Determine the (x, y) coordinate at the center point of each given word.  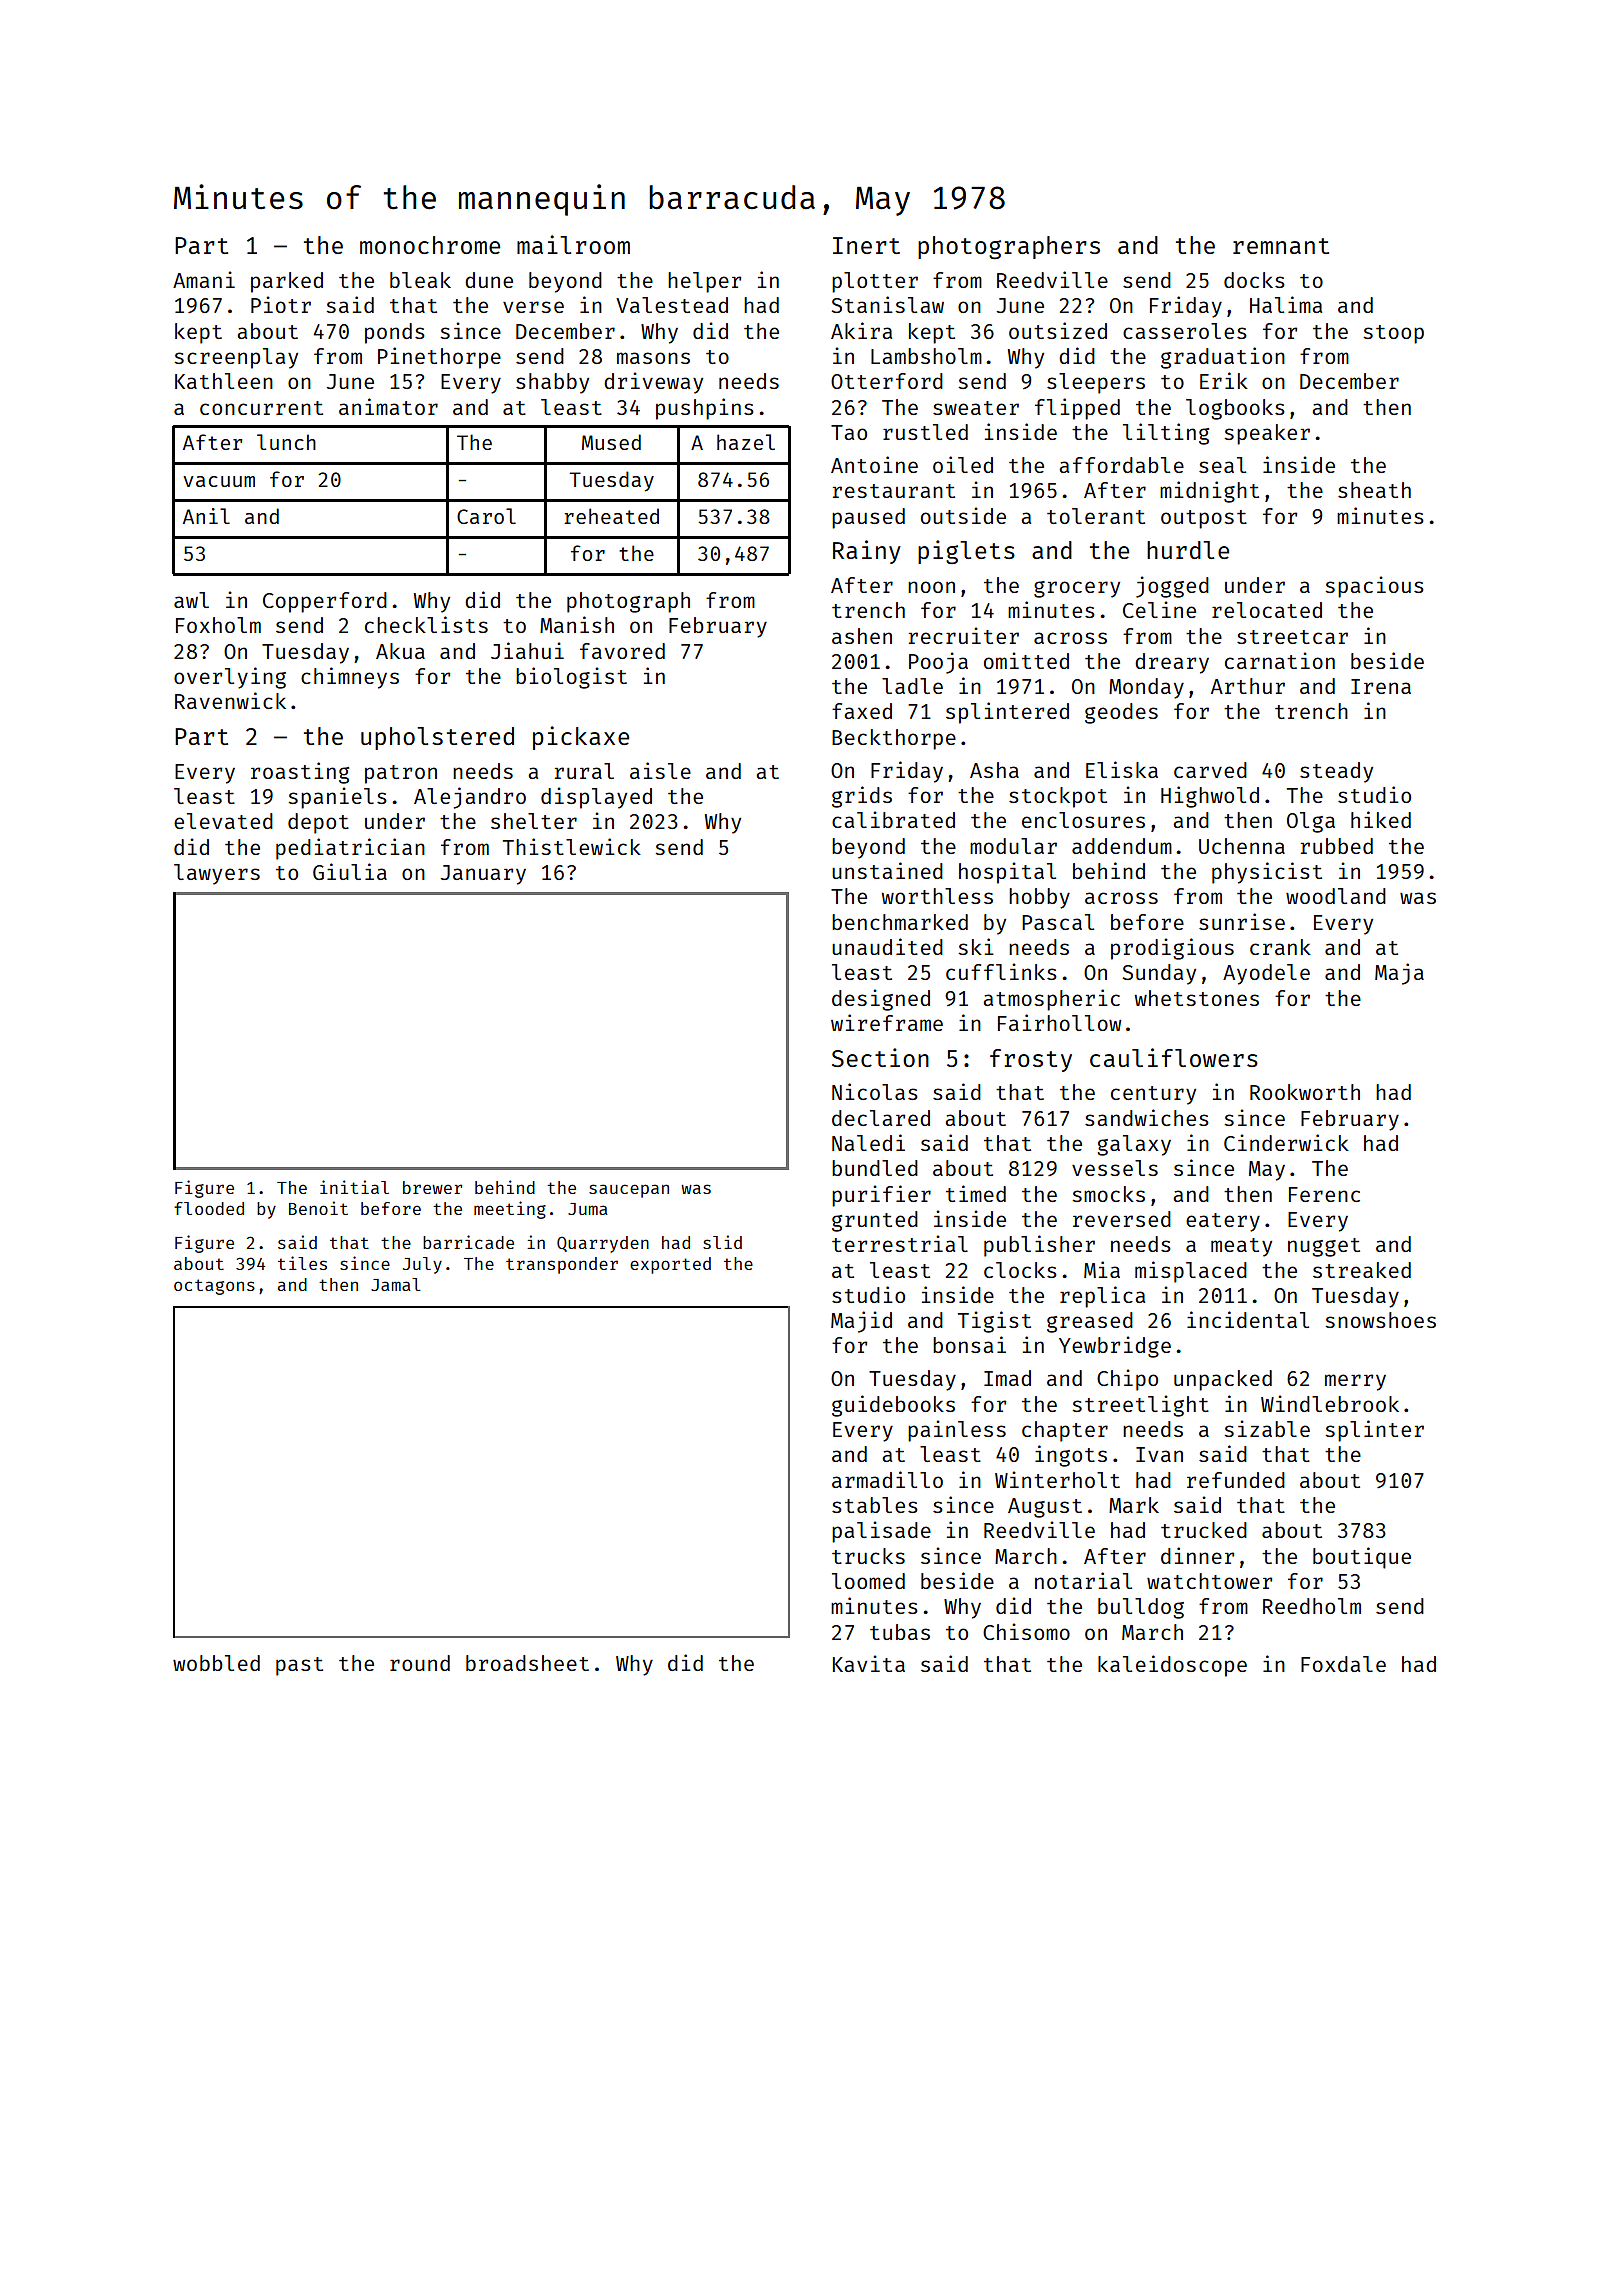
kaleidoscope (1172, 1666)
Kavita (869, 1663)
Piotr (281, 304)
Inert (866, 245)
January (483, 875)
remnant (1281, 246)
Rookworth (1305, 1092)
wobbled (216, 1663)
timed (976, 1193)
